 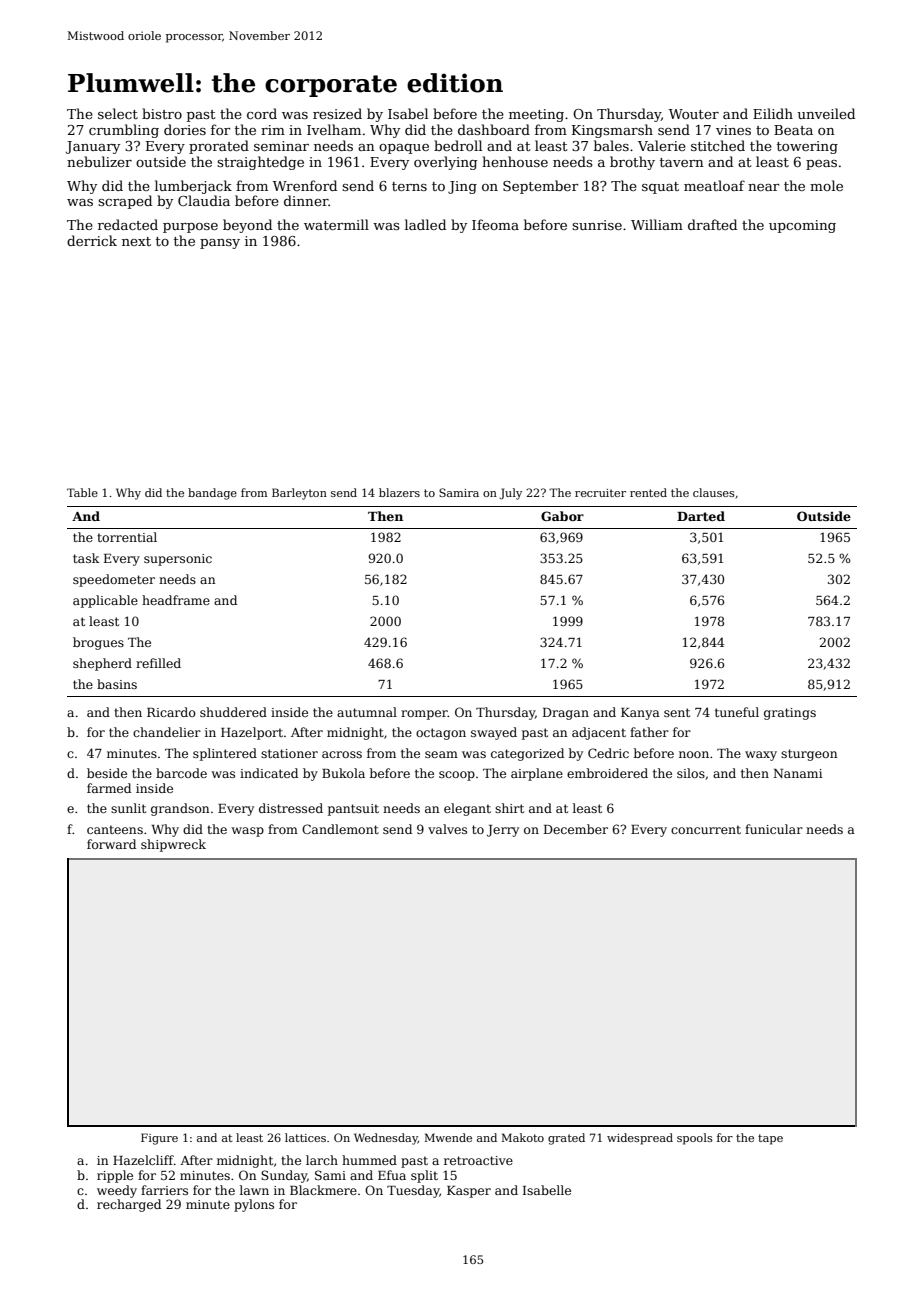 What do you see at coordinates (718, 145) in the page?
I see `stitched` at bounding box center [718, 145].
